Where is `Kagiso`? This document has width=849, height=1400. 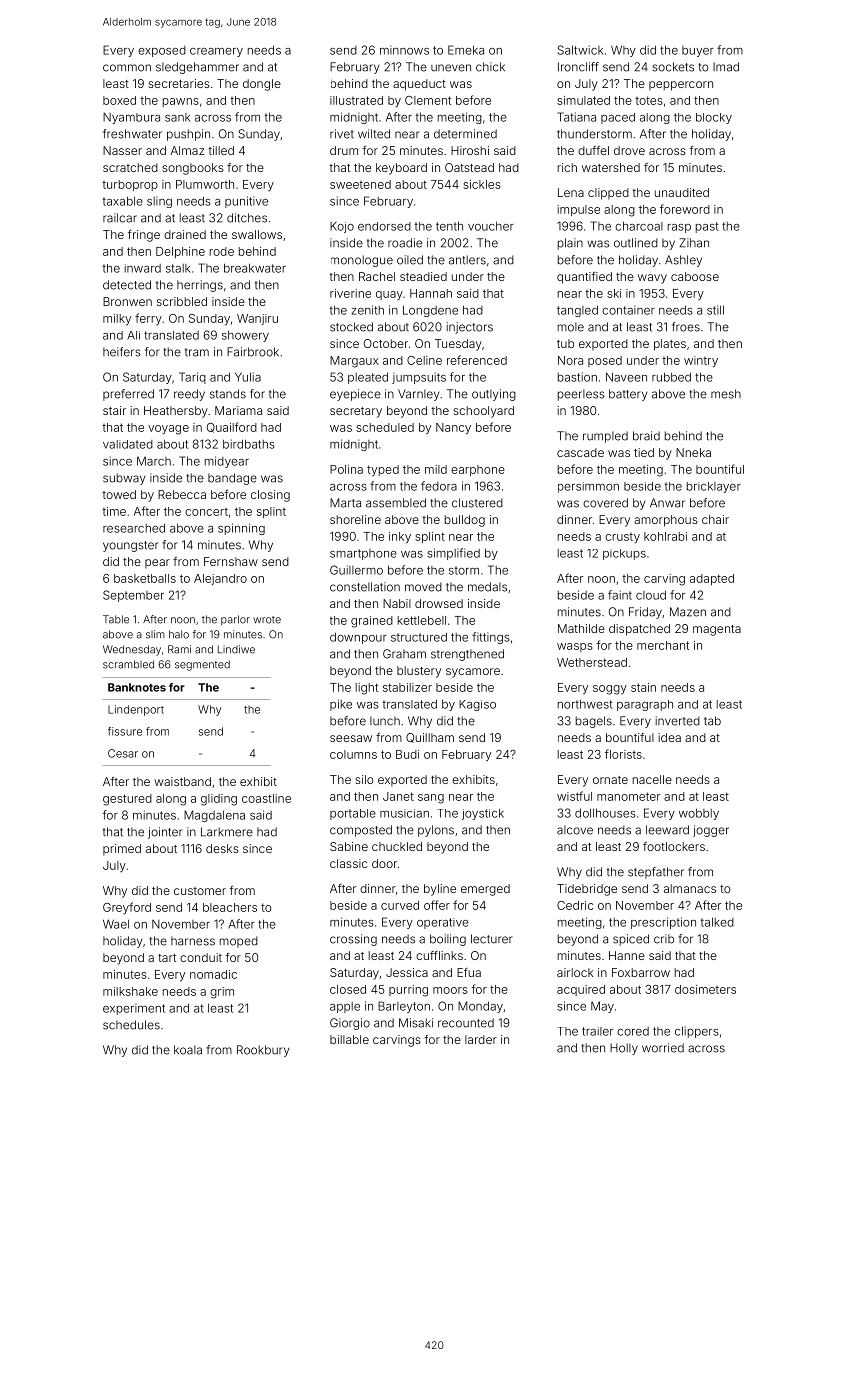 Kagiso is located at coordinates (477, 705).
